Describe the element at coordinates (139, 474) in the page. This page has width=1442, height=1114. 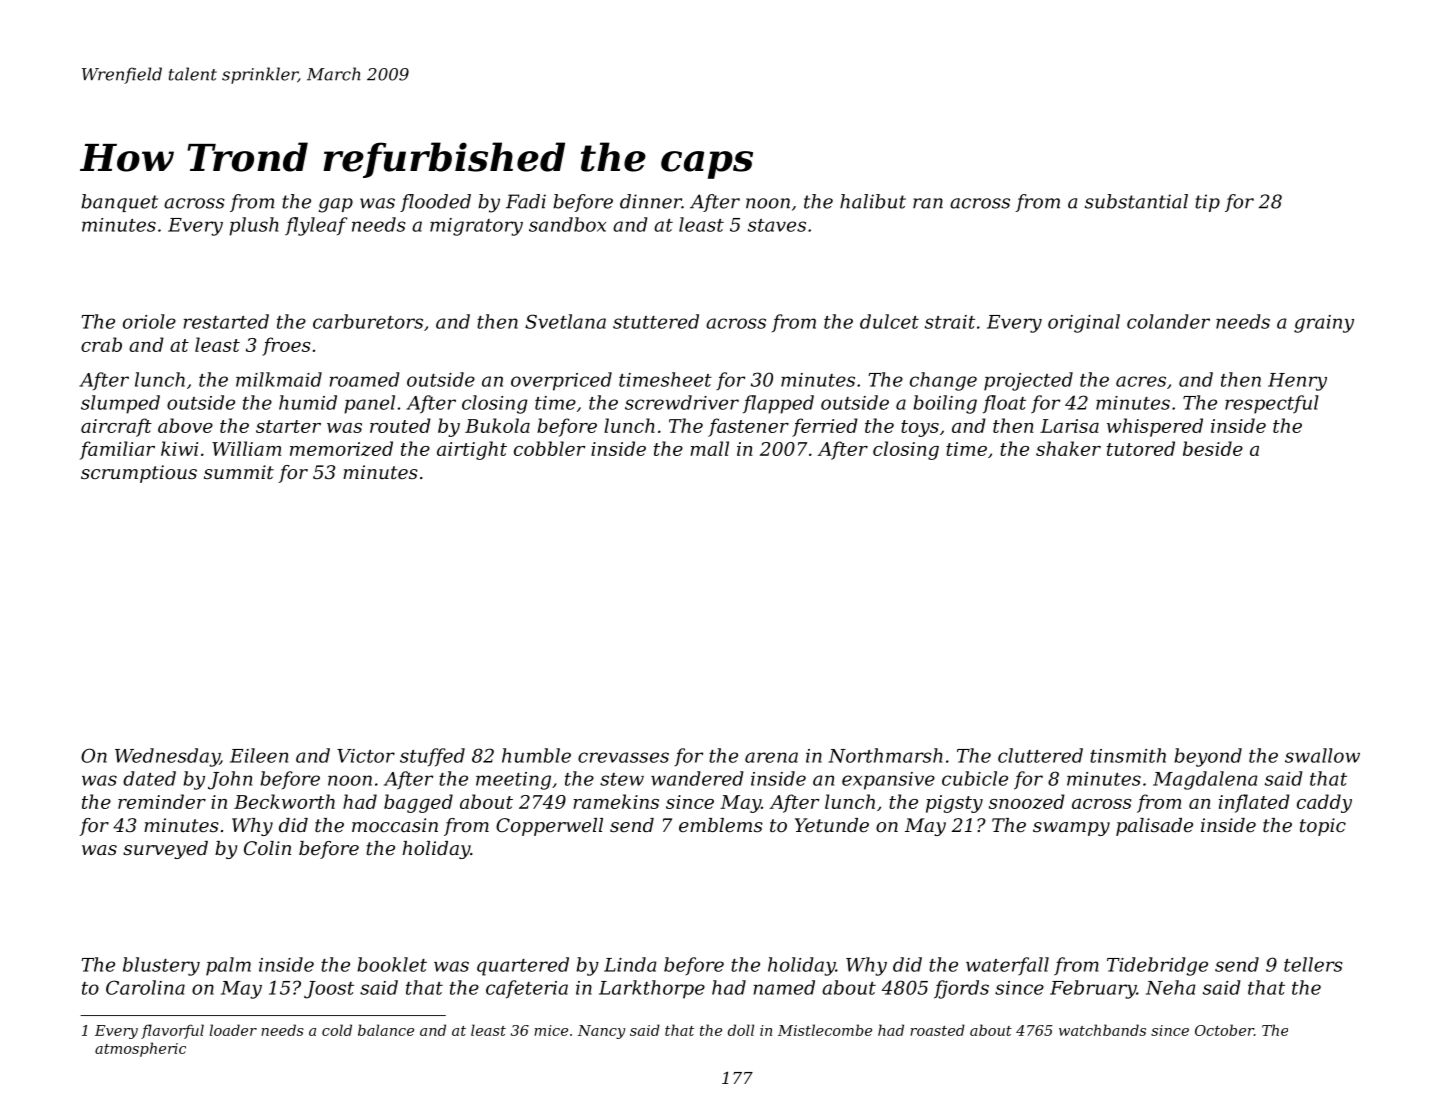
I see `scrumptious` at that location.
